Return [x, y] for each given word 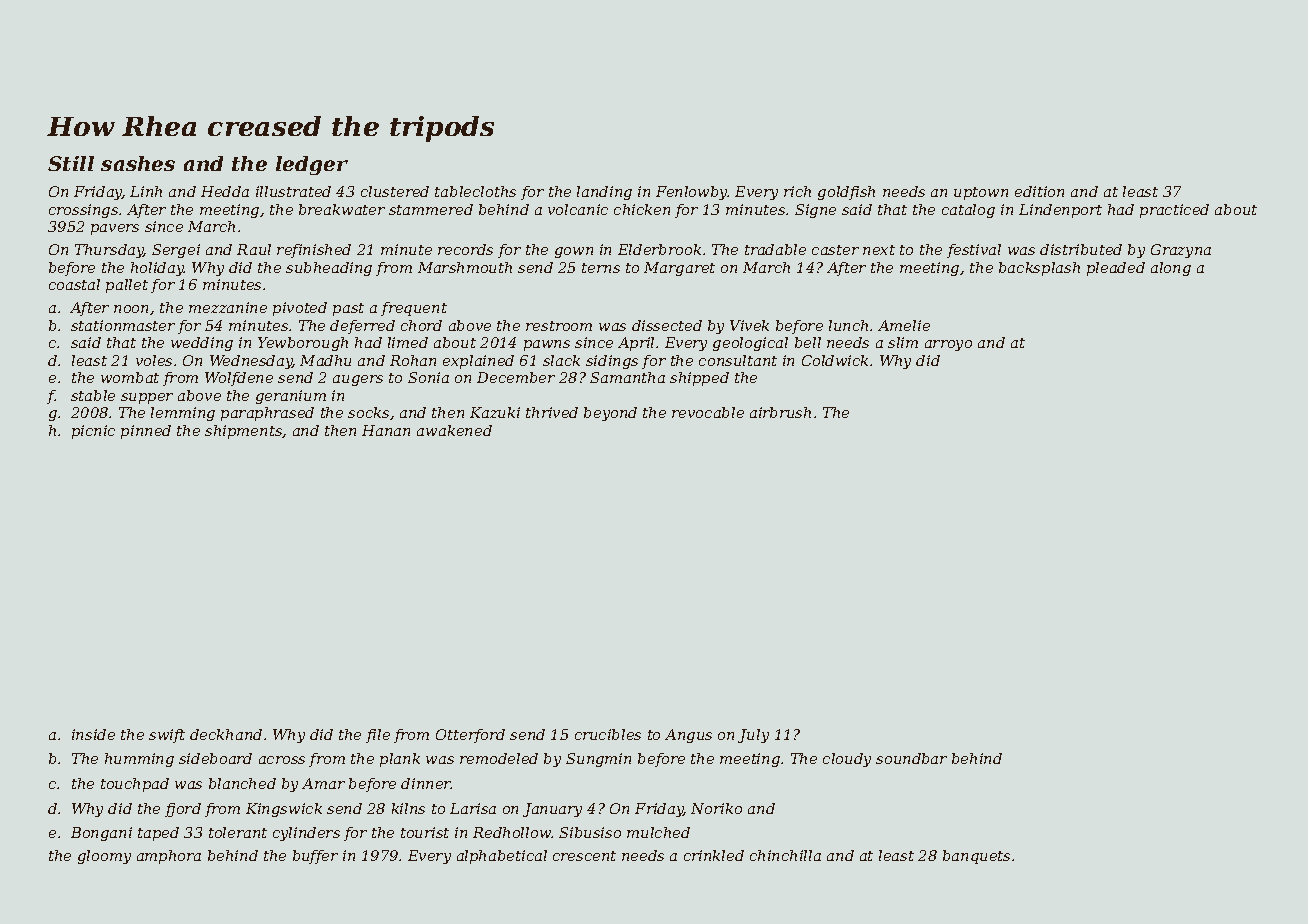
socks [368, 412]
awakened [454, 430]
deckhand [226, 734]
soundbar [911, 758]
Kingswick [284, 810]
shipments [244, 432]
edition [1039, 191]
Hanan [386, 430]
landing [604, 193]
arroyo [948, 345]
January [552, 810]
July [753, 736]
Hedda [225, 191]
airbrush [780, 412]
